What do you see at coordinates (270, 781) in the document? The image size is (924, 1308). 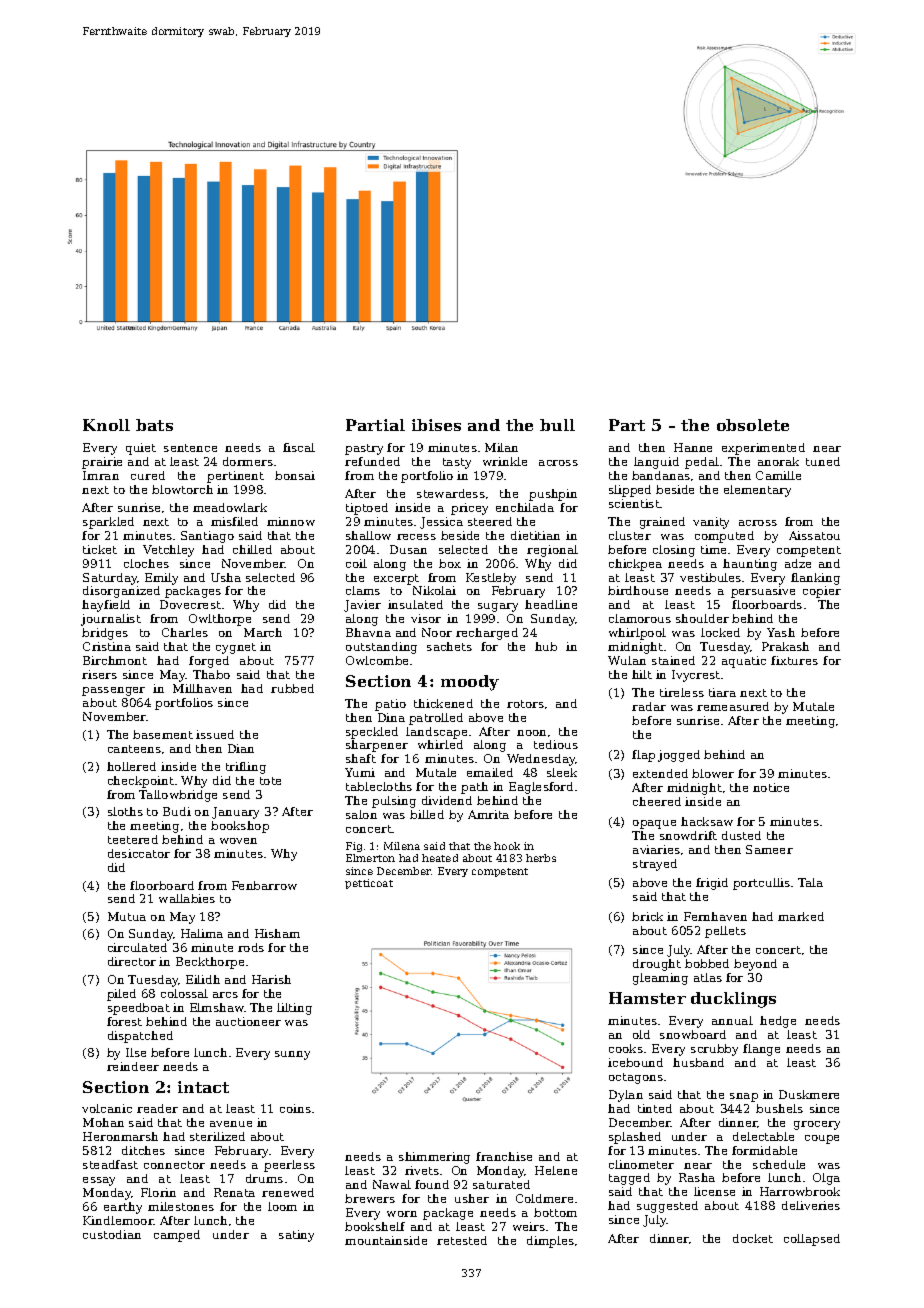 I see `tote` at bounding box center [270, 781].
